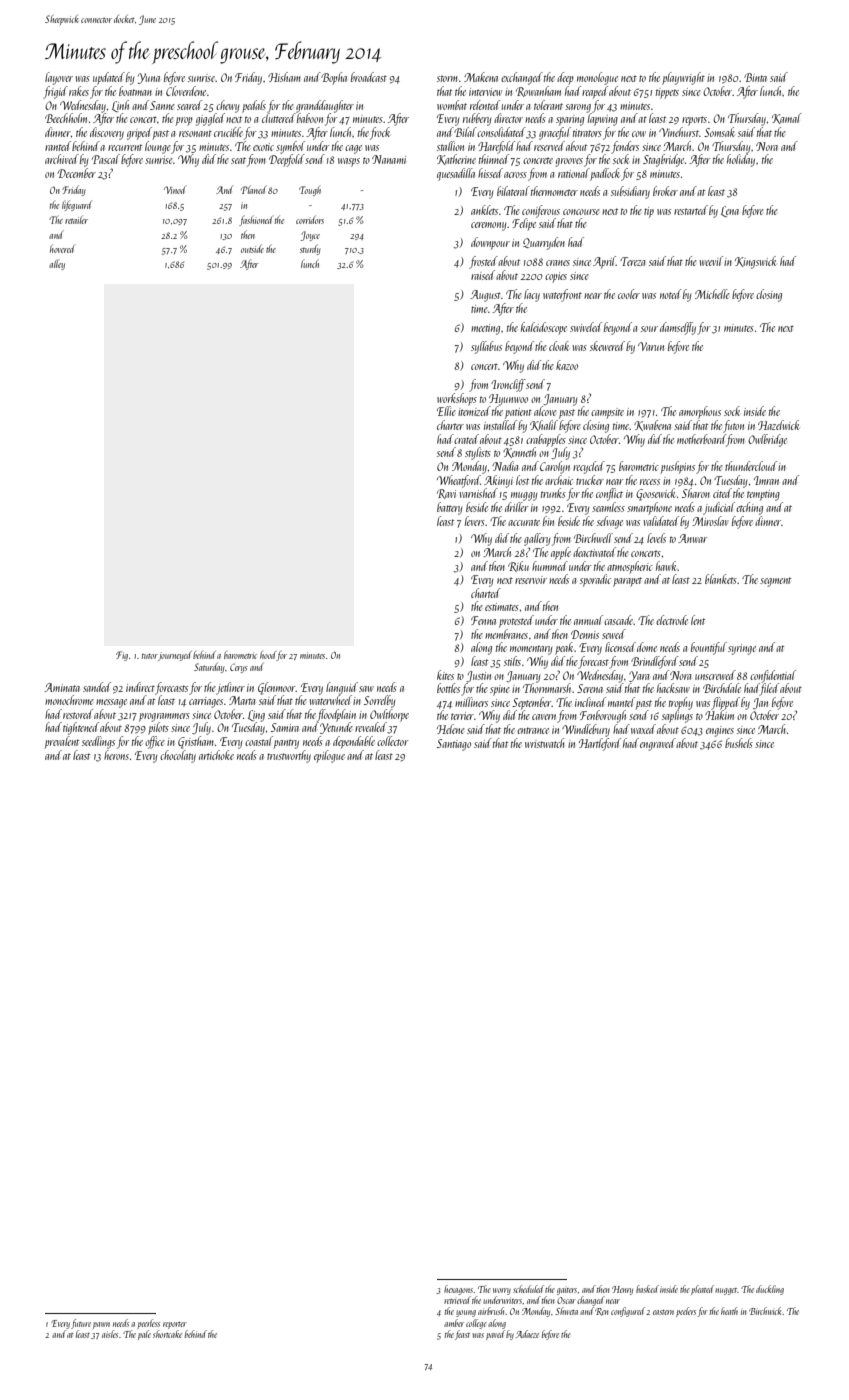 This document has width=849, height=1400. I want to click on bilateral, so click(513, 191).
